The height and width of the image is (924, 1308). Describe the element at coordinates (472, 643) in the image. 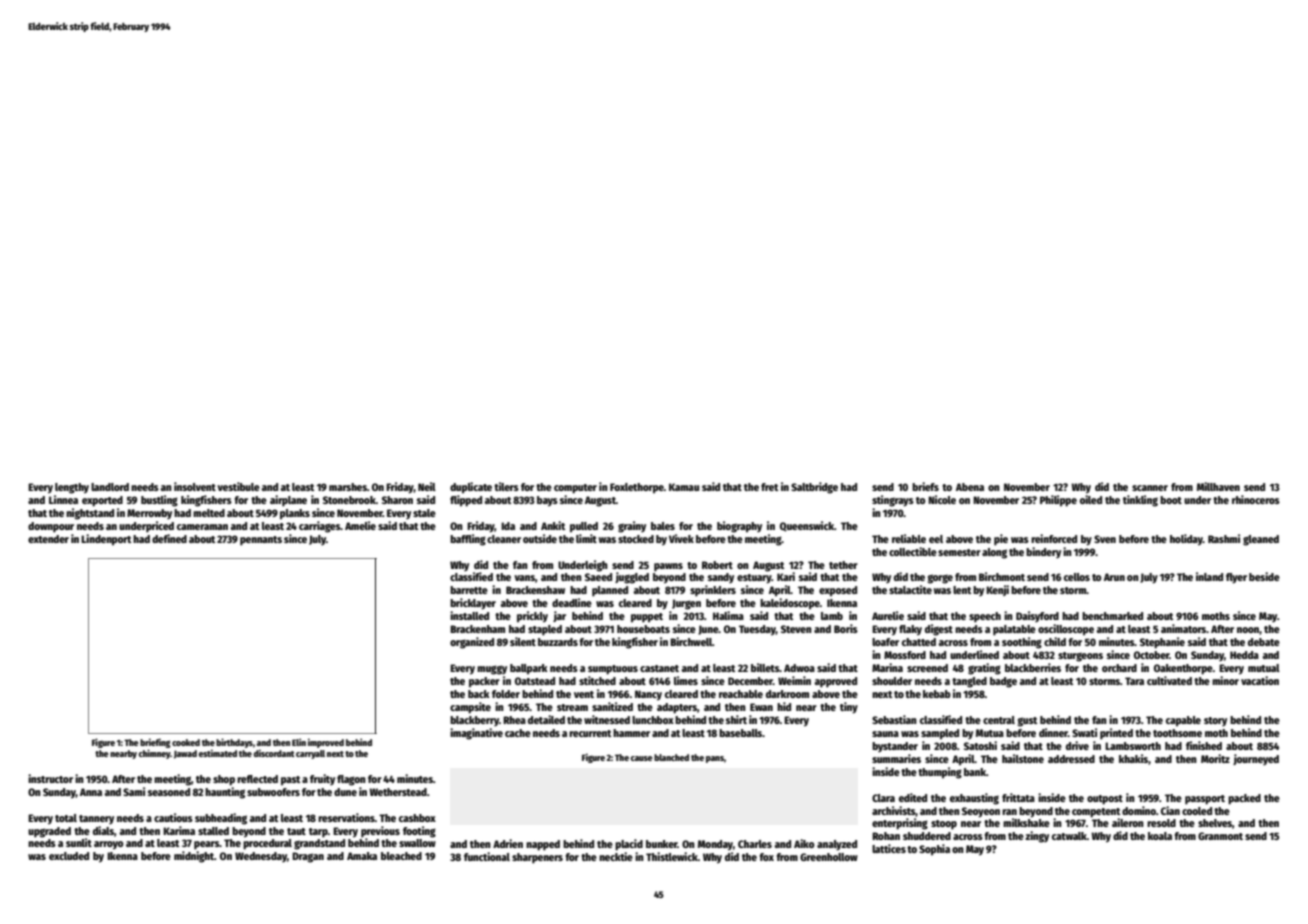

I see `organized` at that location.
